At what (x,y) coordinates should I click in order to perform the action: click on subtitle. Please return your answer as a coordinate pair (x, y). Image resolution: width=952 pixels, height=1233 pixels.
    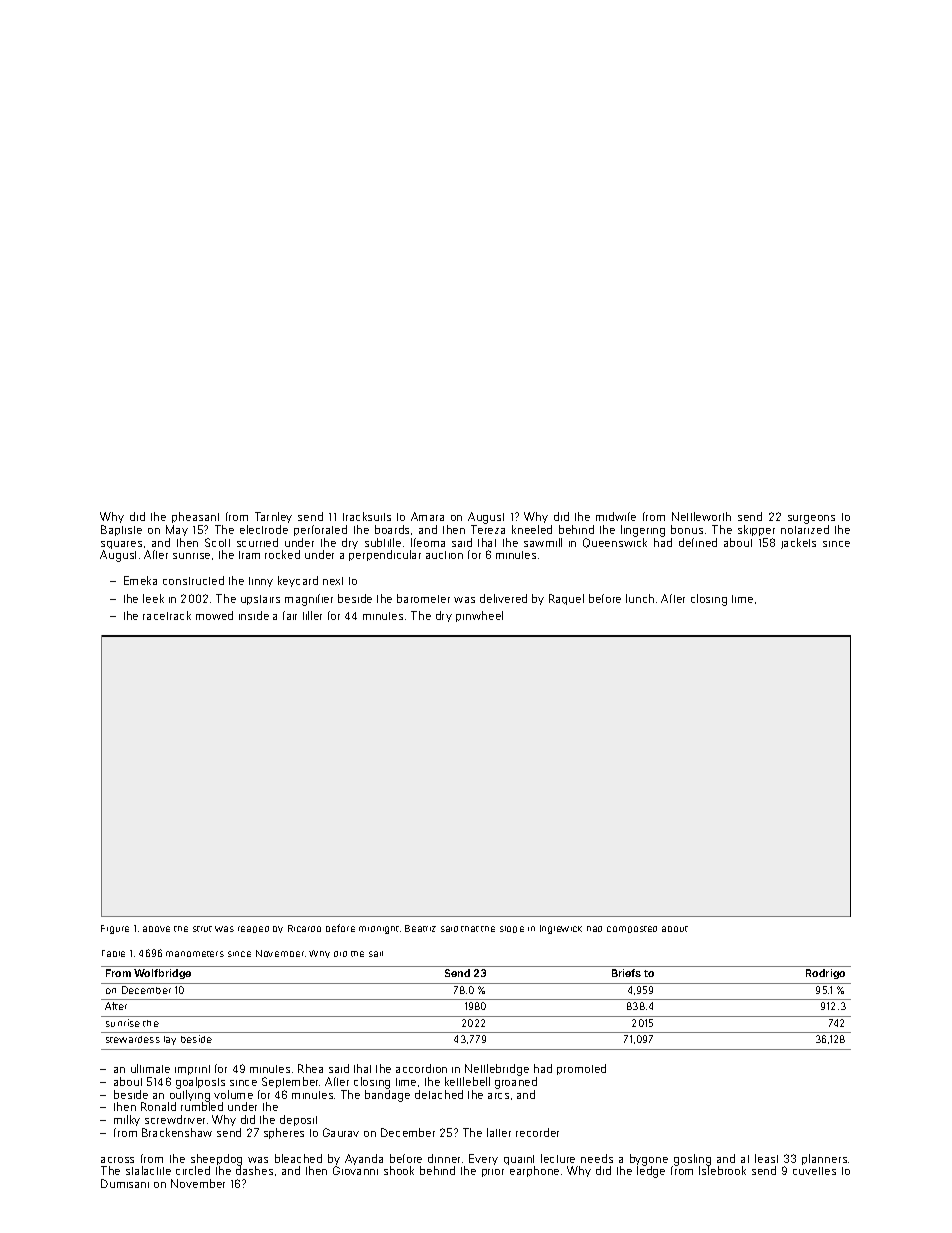
    Looking at the image, I should click on (383, 542).
